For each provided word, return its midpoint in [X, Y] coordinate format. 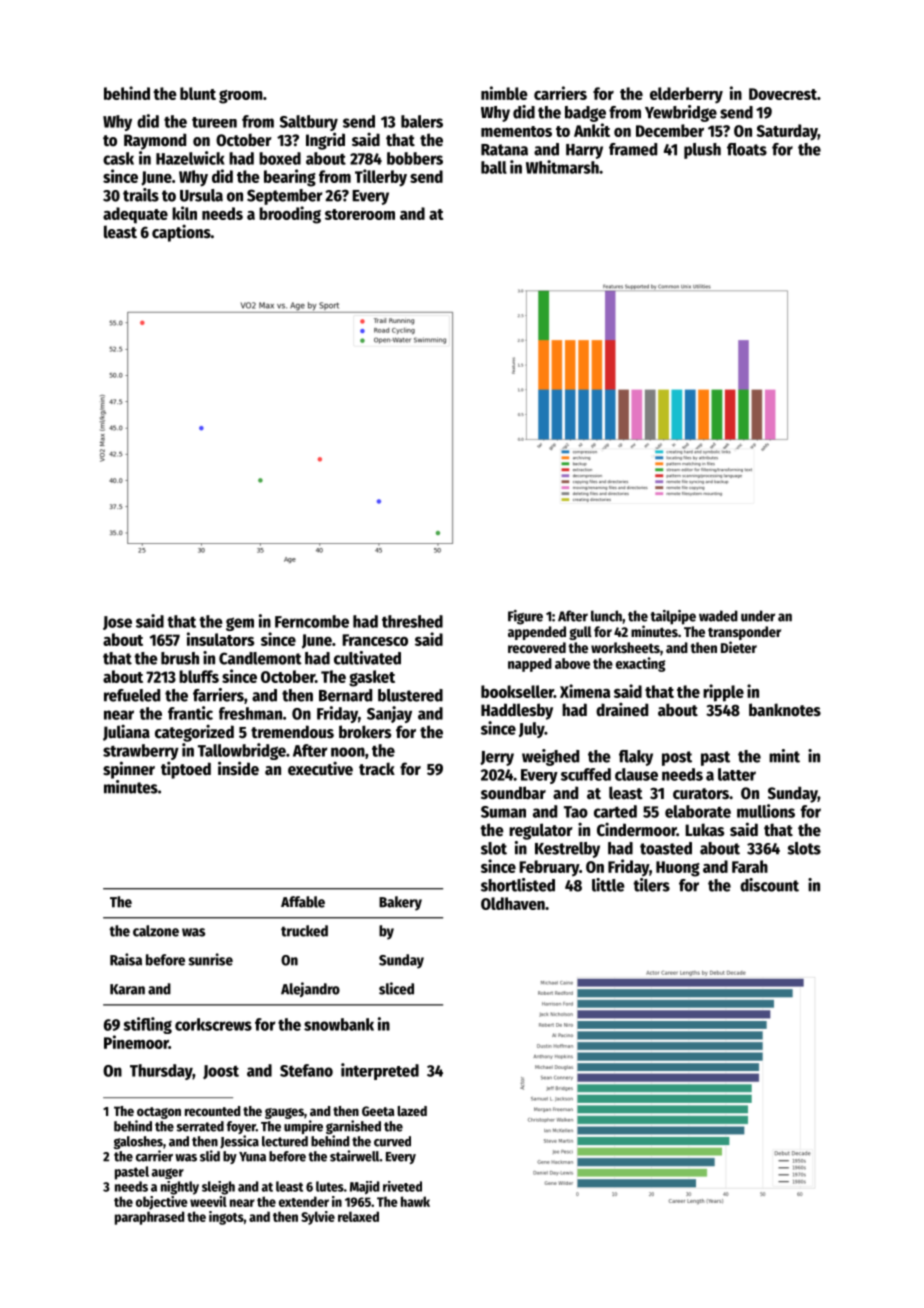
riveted [402, 1186]
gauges [284, 1113]
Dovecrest [783, 94]
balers [422, 121]
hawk [415, 1201]
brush [180, 658]
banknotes [785, 710]
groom [241, 97]
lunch [606, 616]
